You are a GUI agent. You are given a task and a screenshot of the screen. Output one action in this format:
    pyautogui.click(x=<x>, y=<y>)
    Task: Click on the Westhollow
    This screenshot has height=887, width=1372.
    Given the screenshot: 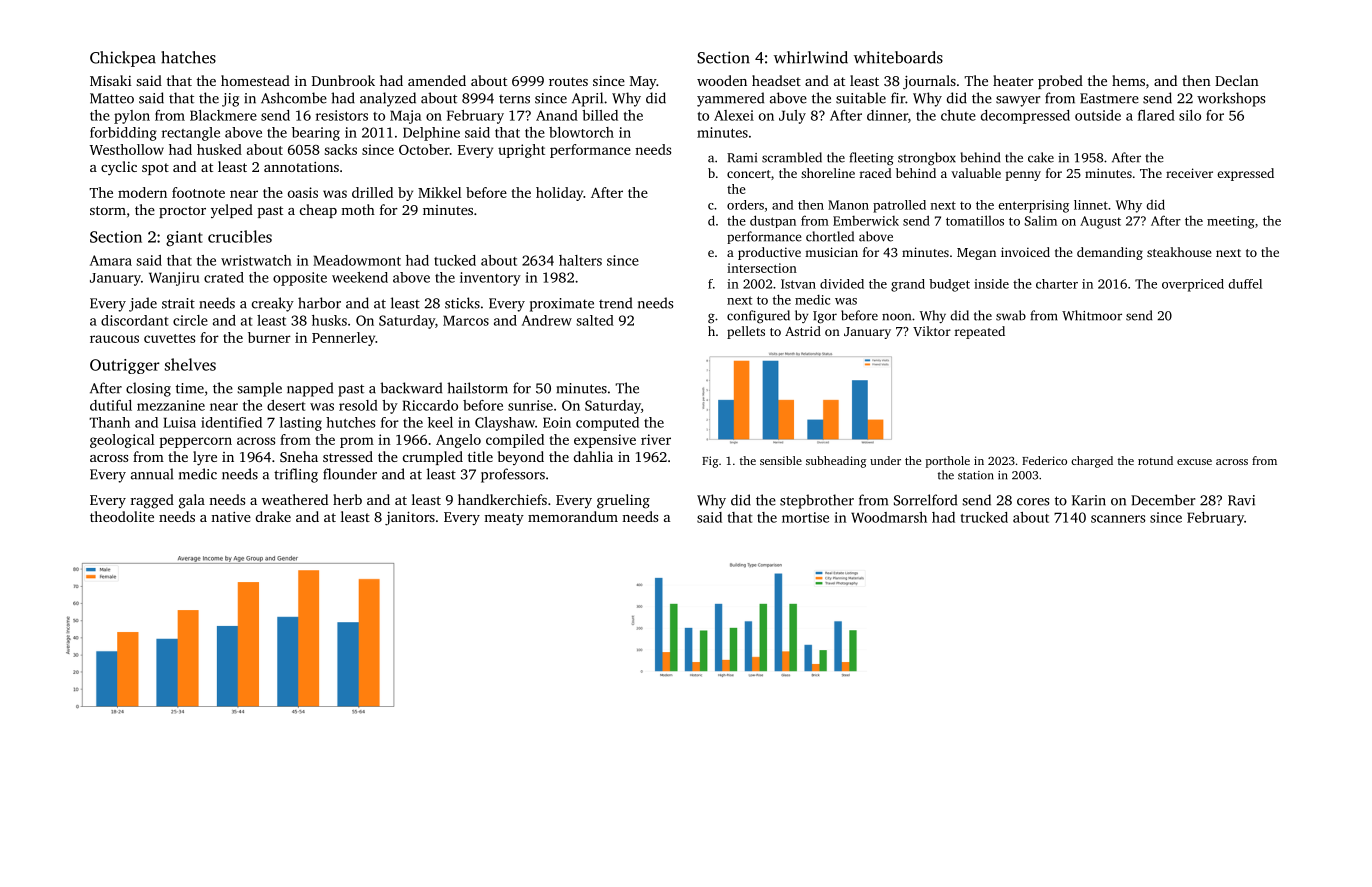 What is the action you would take?
    pyautogui.click(x=127, y=149)
